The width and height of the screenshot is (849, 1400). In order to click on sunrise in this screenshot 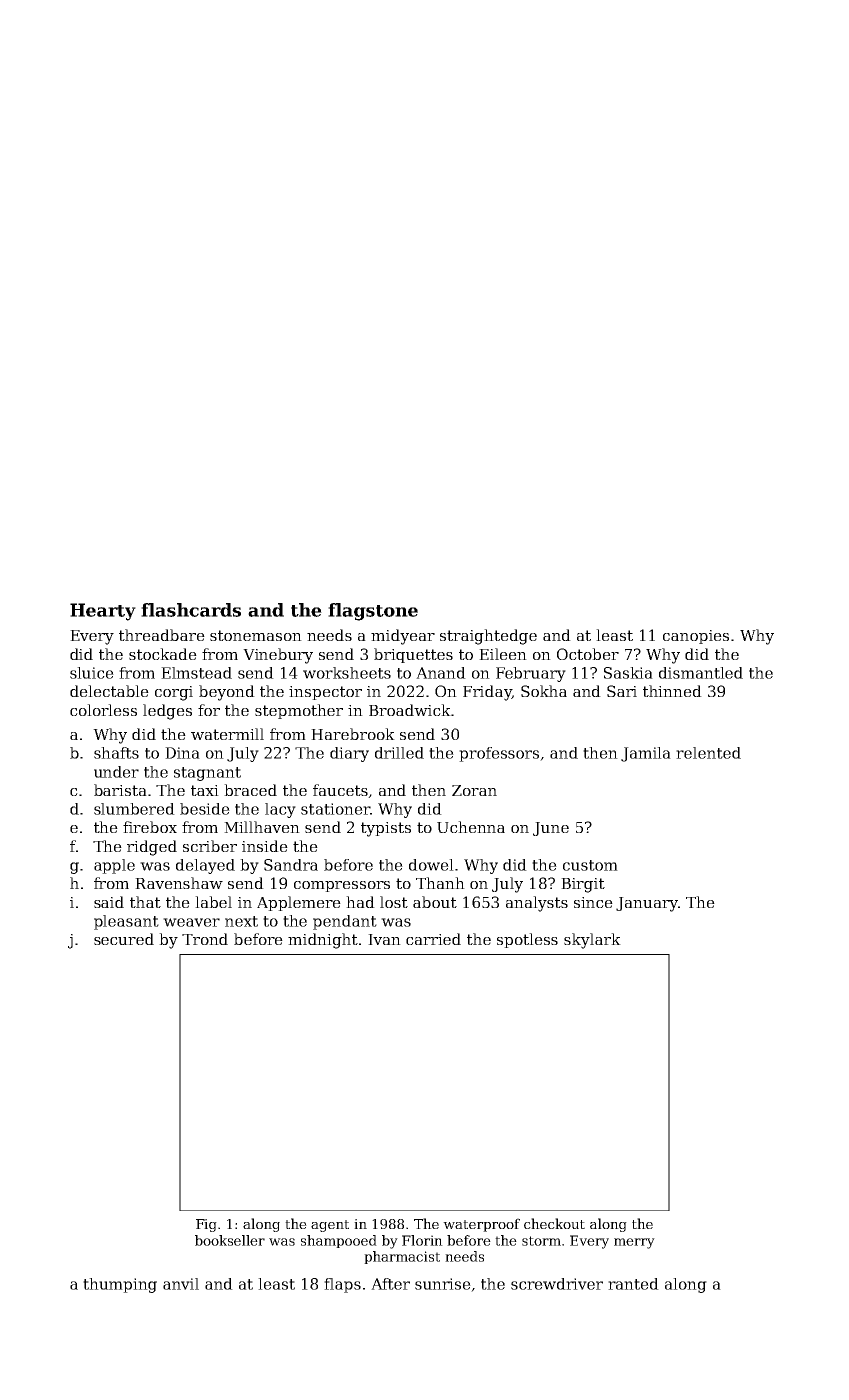, I will do `click(443, 1284)`.
